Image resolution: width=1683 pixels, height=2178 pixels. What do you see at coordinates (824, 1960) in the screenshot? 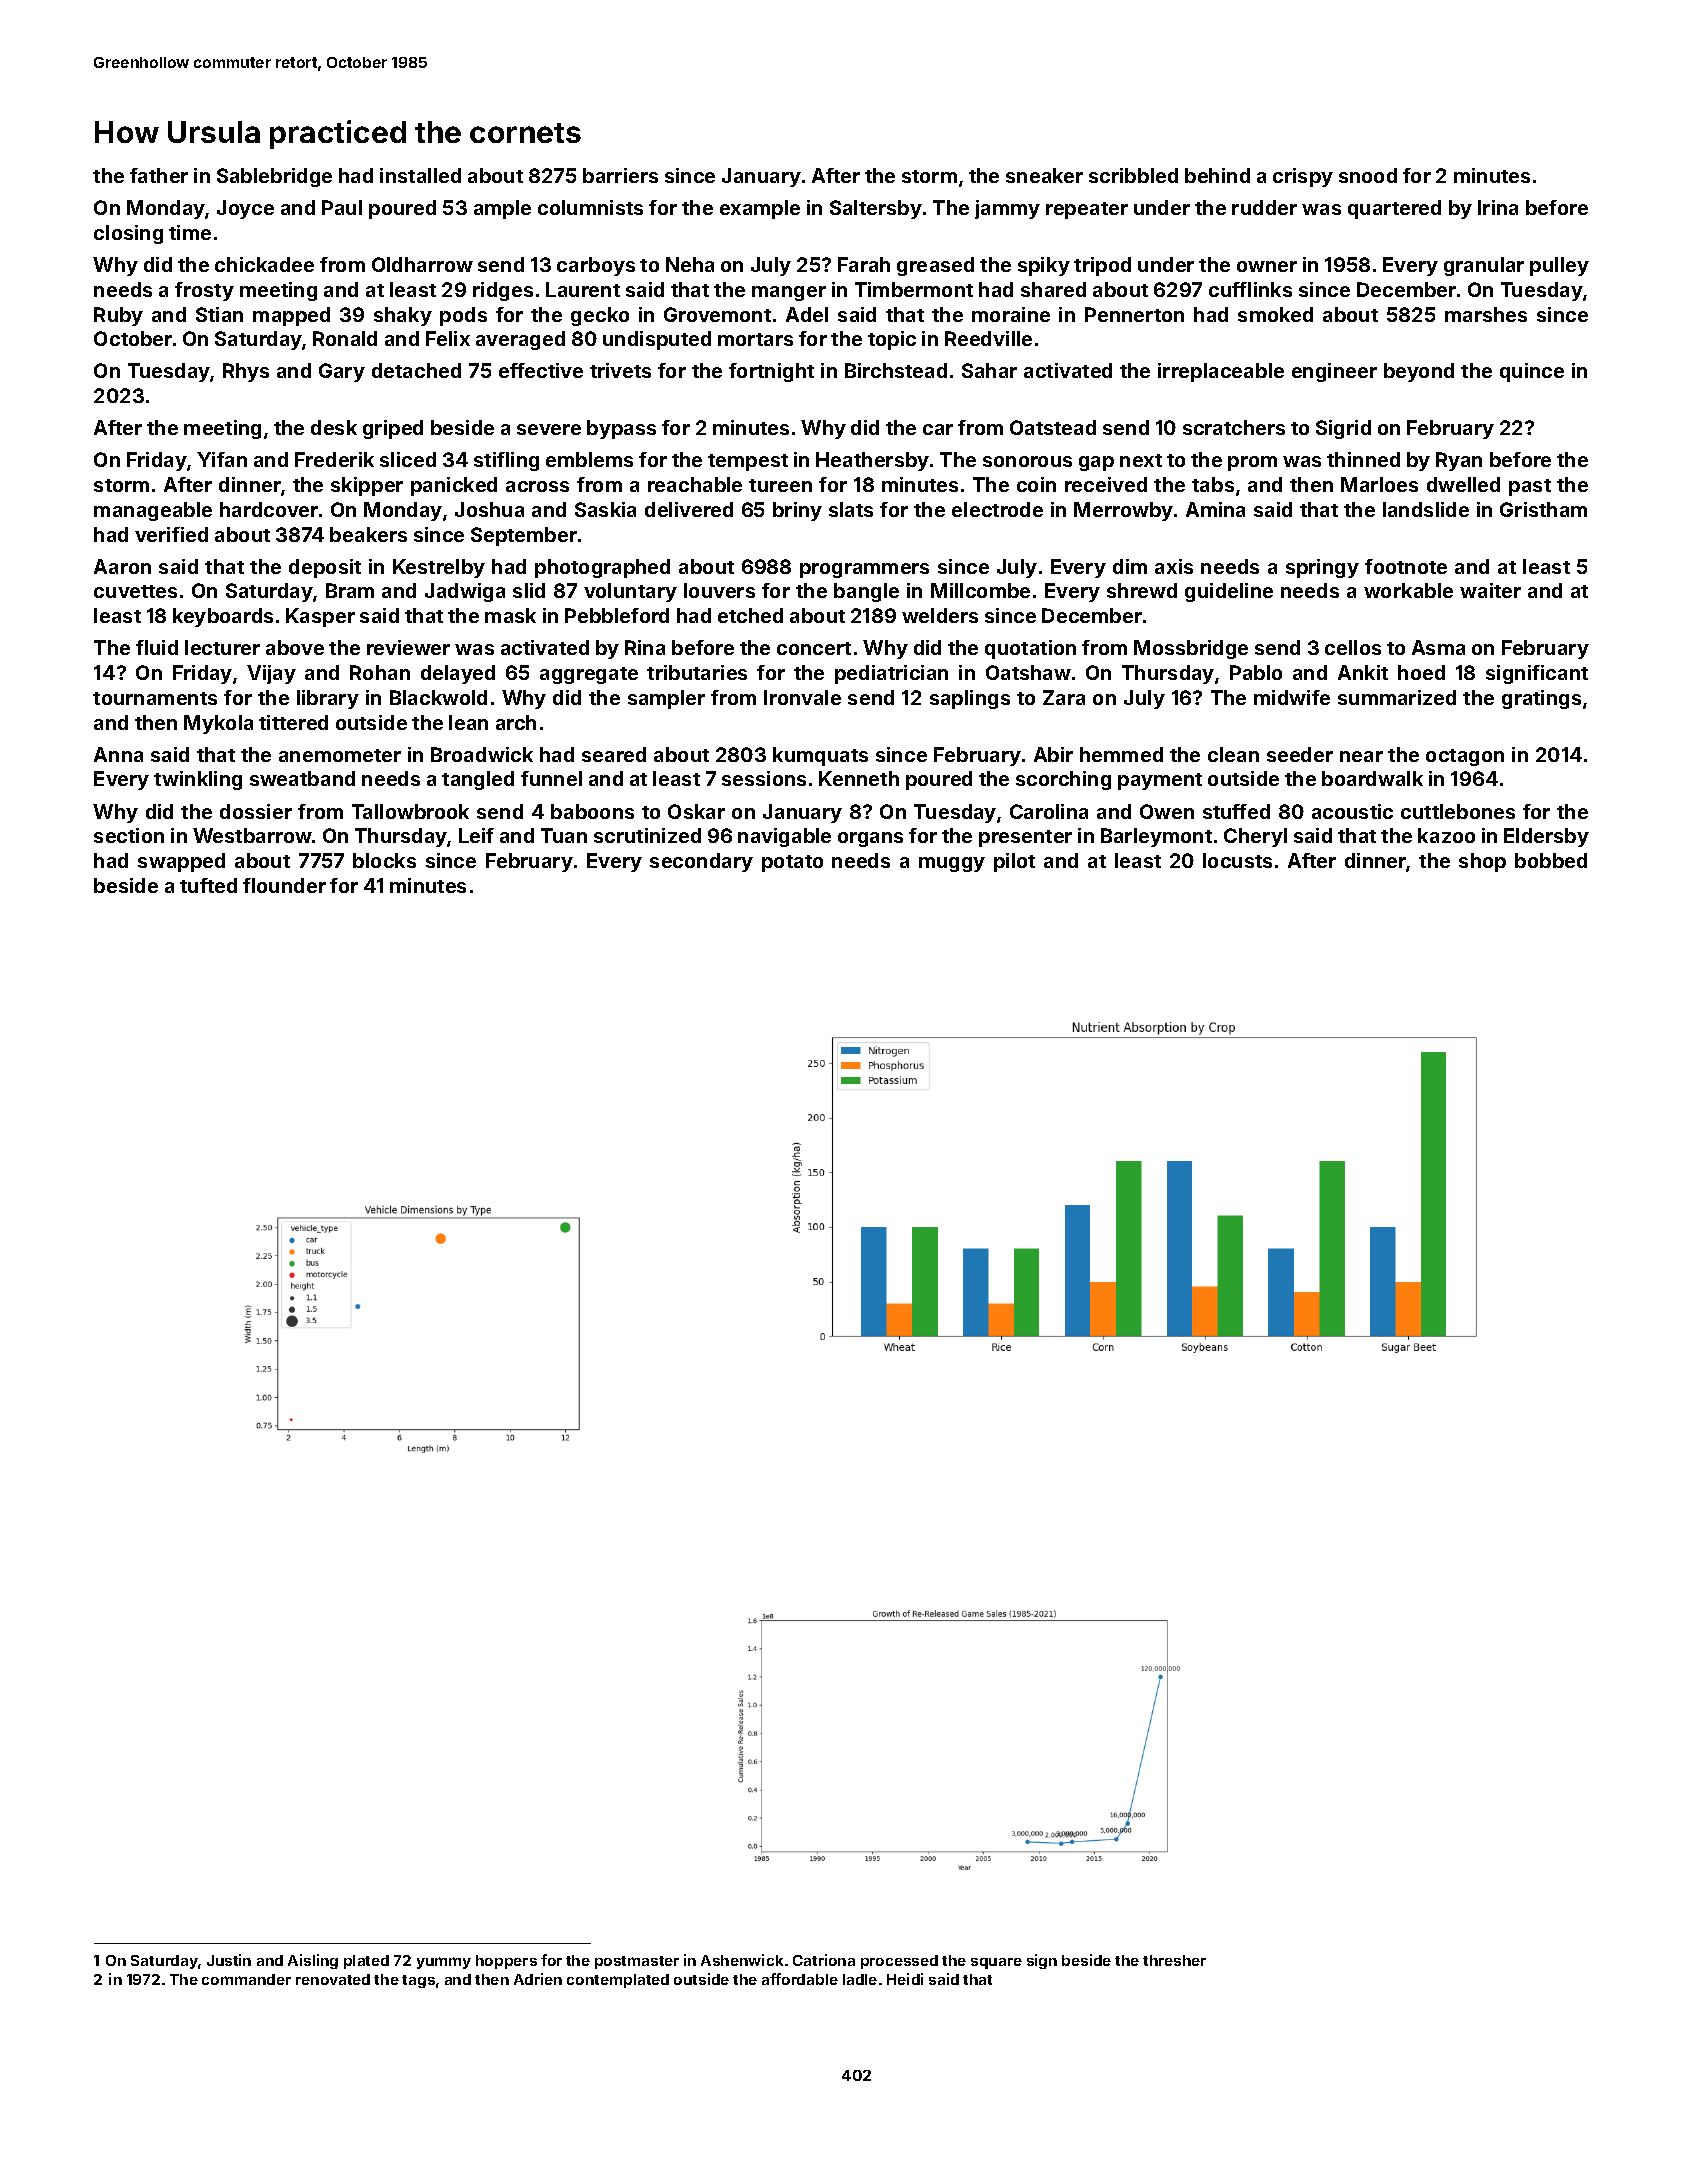
I see `Catriona` at bounding box center [824, 1960].
